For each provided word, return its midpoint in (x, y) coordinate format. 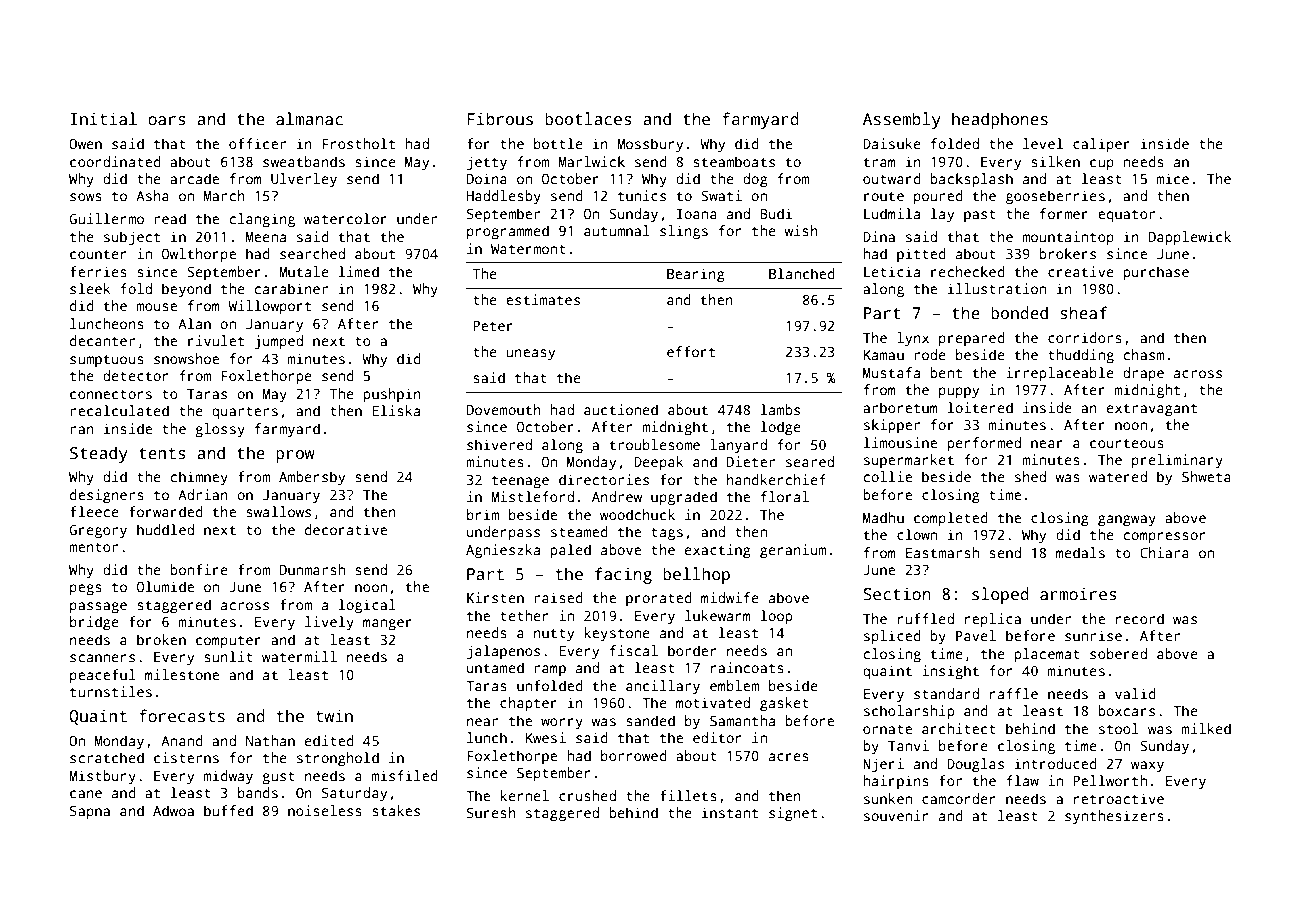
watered (1118, 476)
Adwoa (173, 810)
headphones (1000, 120)
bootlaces (588, 119)
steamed (579, 531)
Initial (103, 119)
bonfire (199, 569)
